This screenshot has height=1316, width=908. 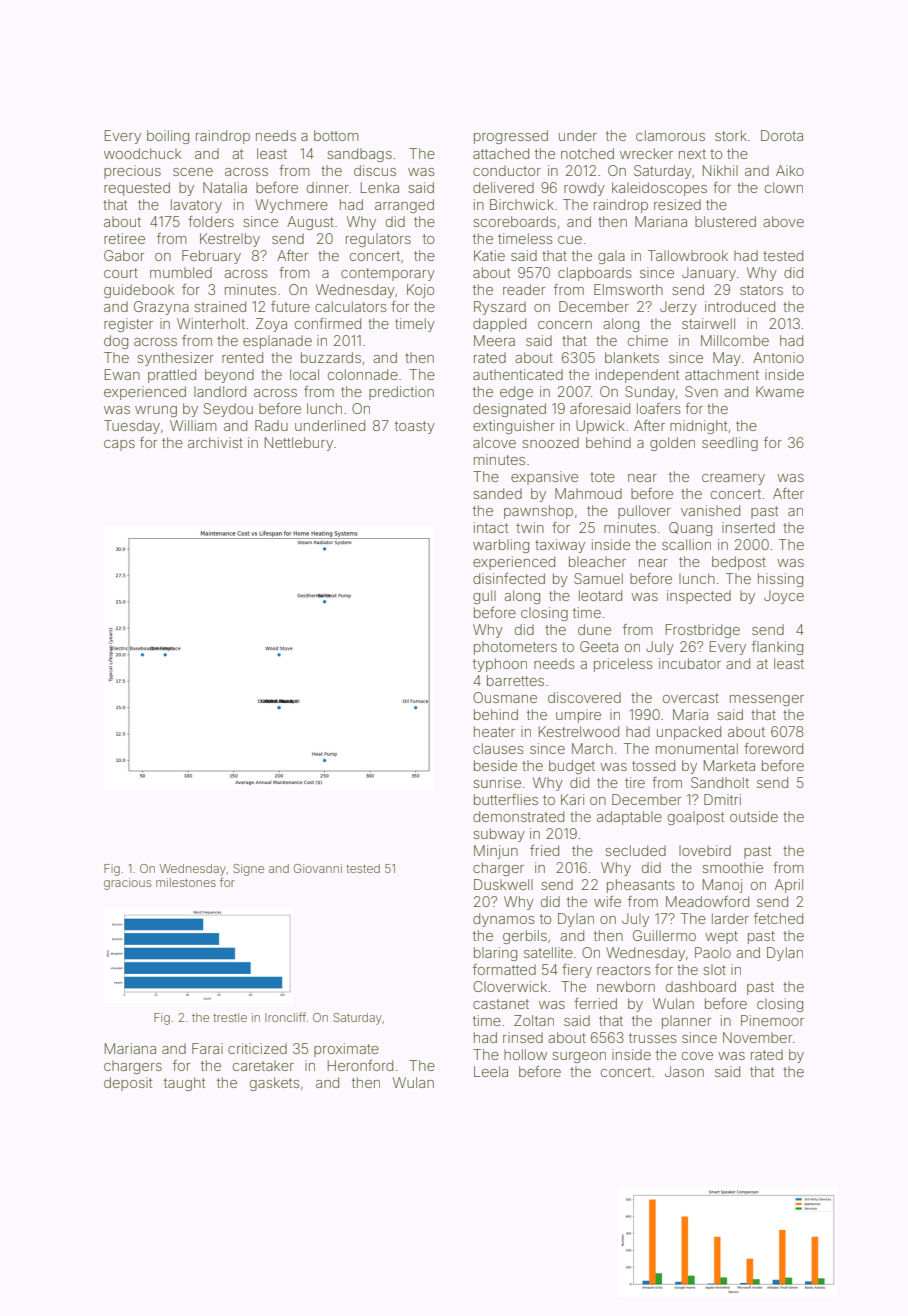 What do you see at coordinates (522, 204) in the screenshot?
I see `Birchwick` at bounding box center [522, 204].
